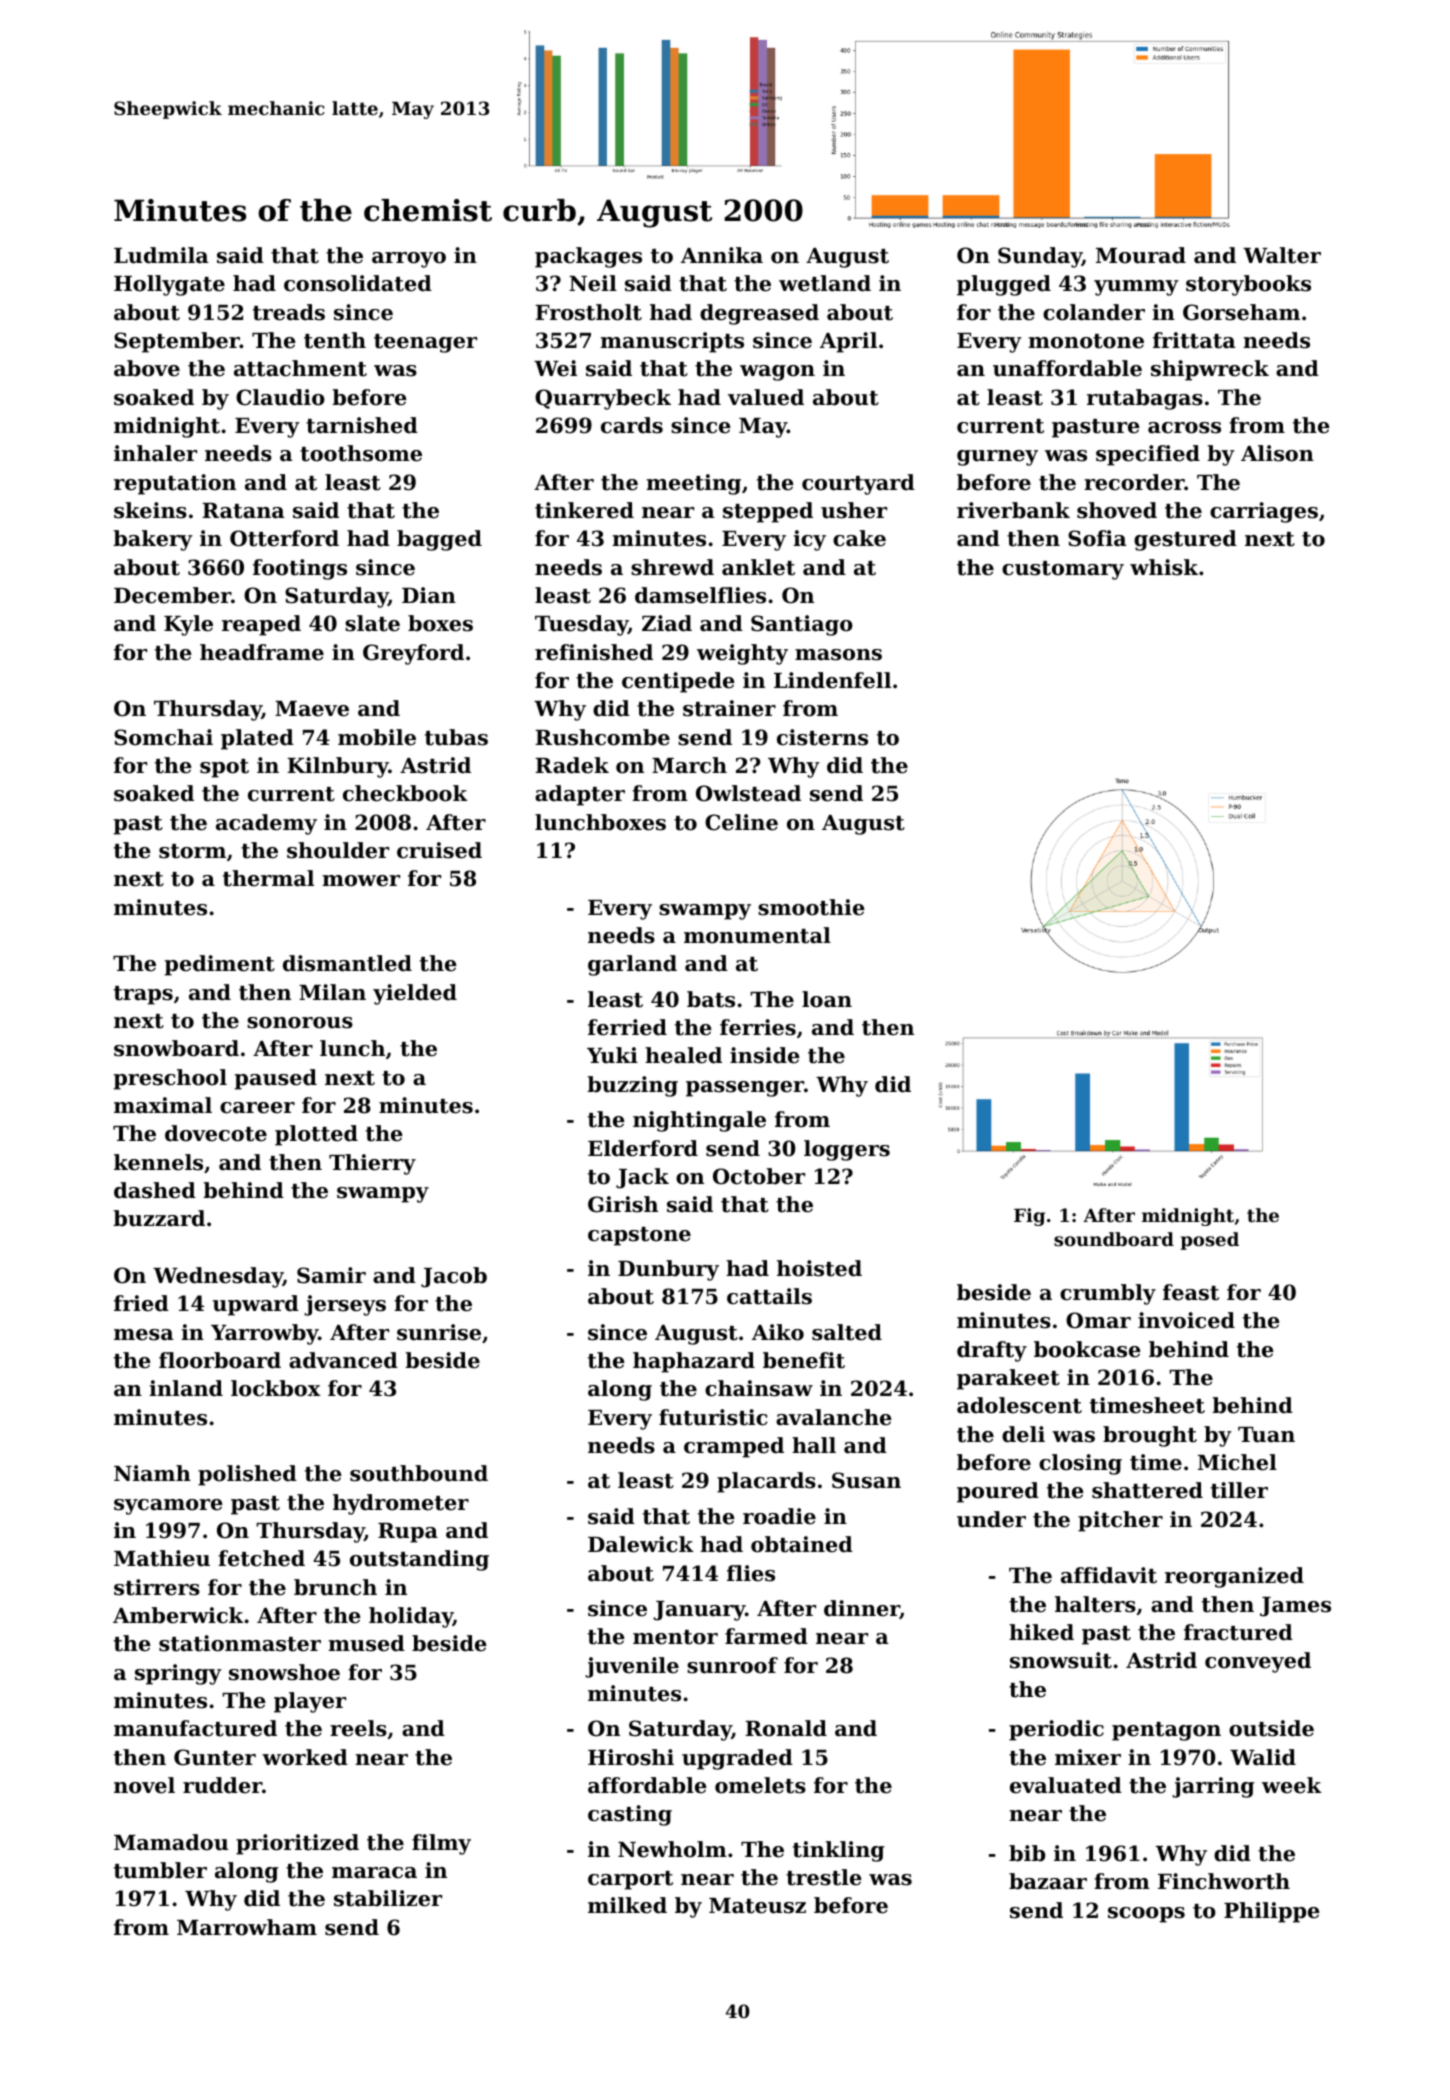 The image size is (1450, 2100). Describe the element at coordinates (1141, 255) in the screenshot. I see `Mourad` at that location.
